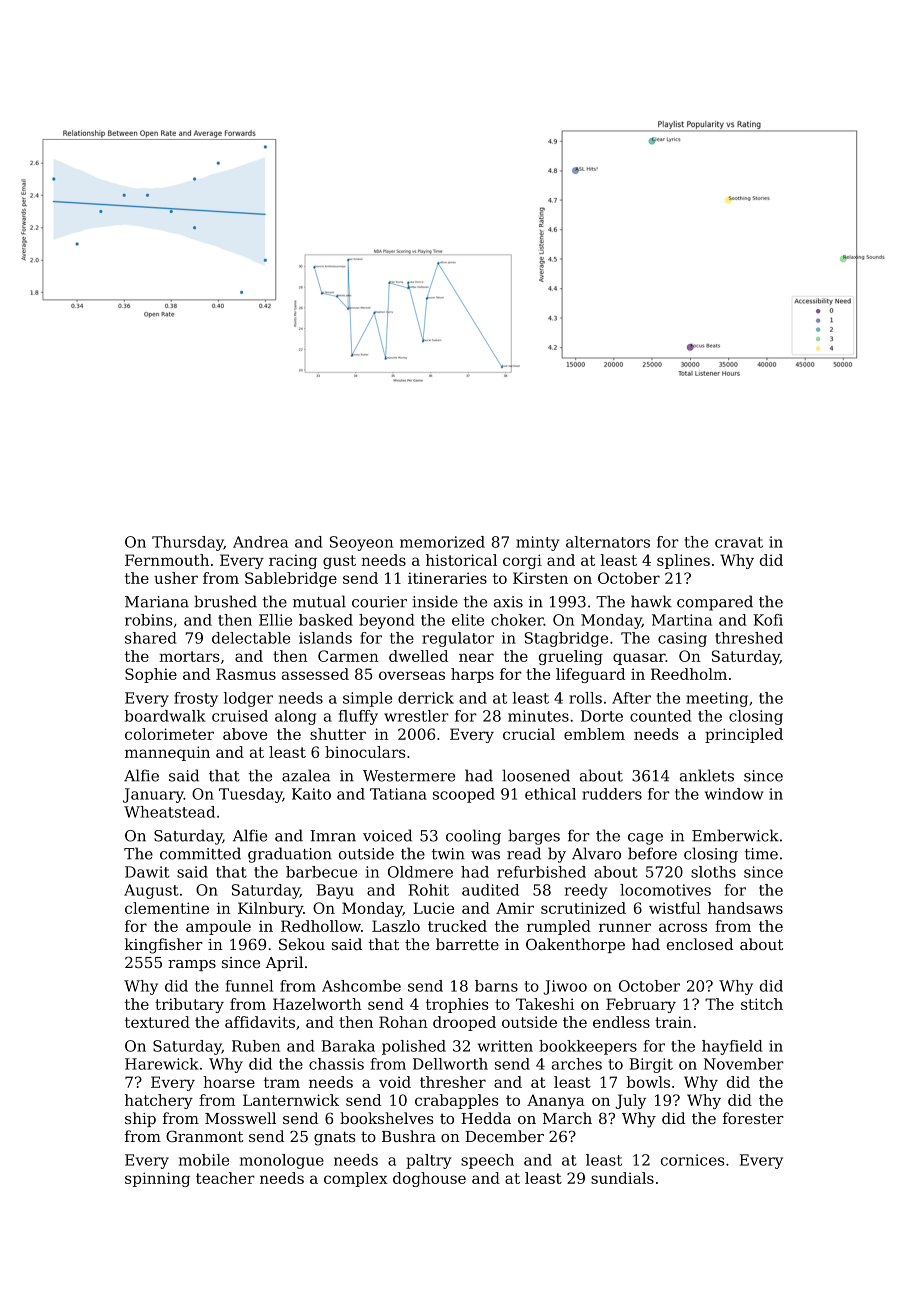 Image resolution: width=908 pixels, height=1316 pixels. What do you see at coordinates (608, 542) in the screenshot?
I see `alternators` at bounding box center [608, 542].
